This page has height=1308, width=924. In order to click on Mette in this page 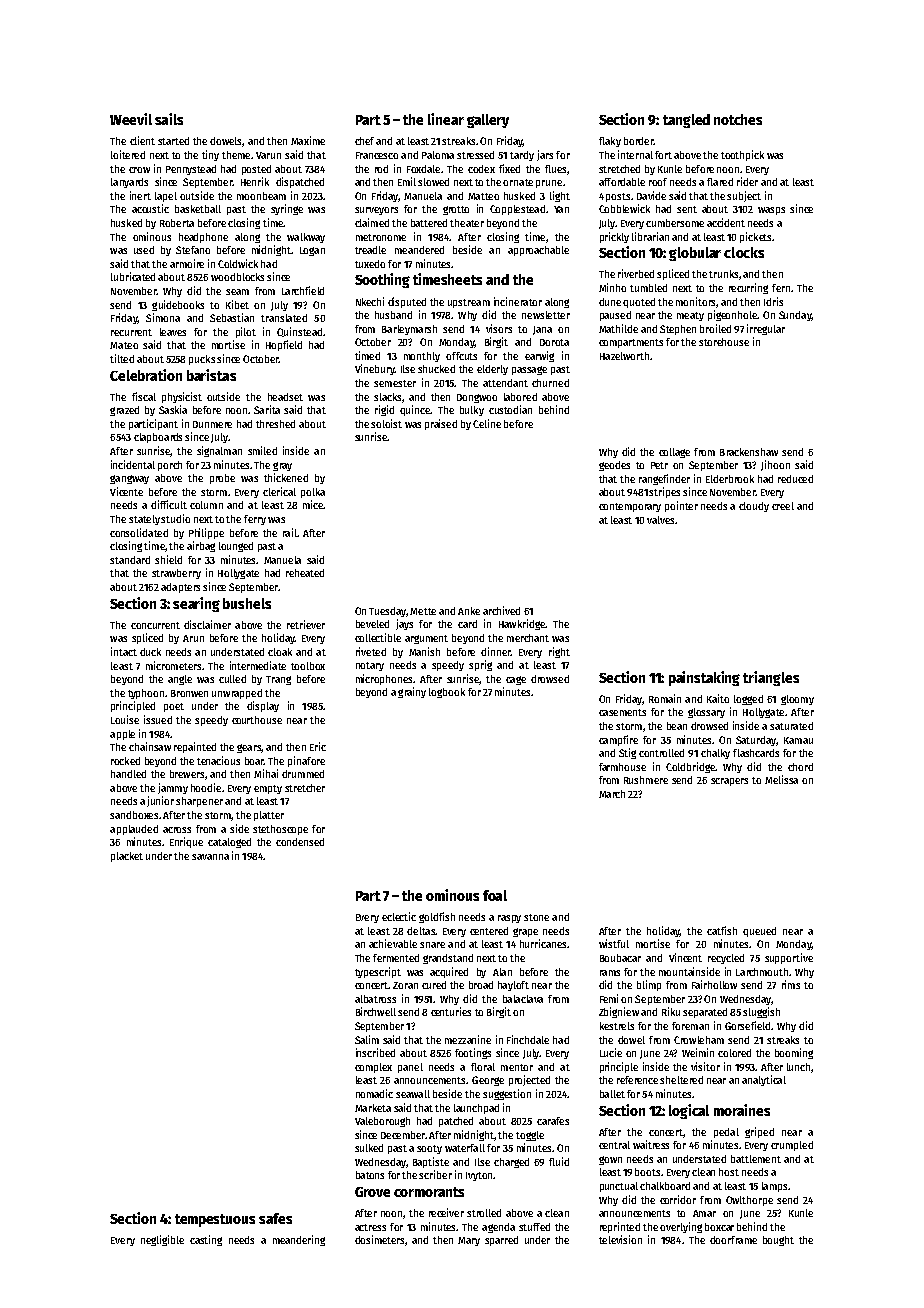, I will do `click(423, 611)`.
